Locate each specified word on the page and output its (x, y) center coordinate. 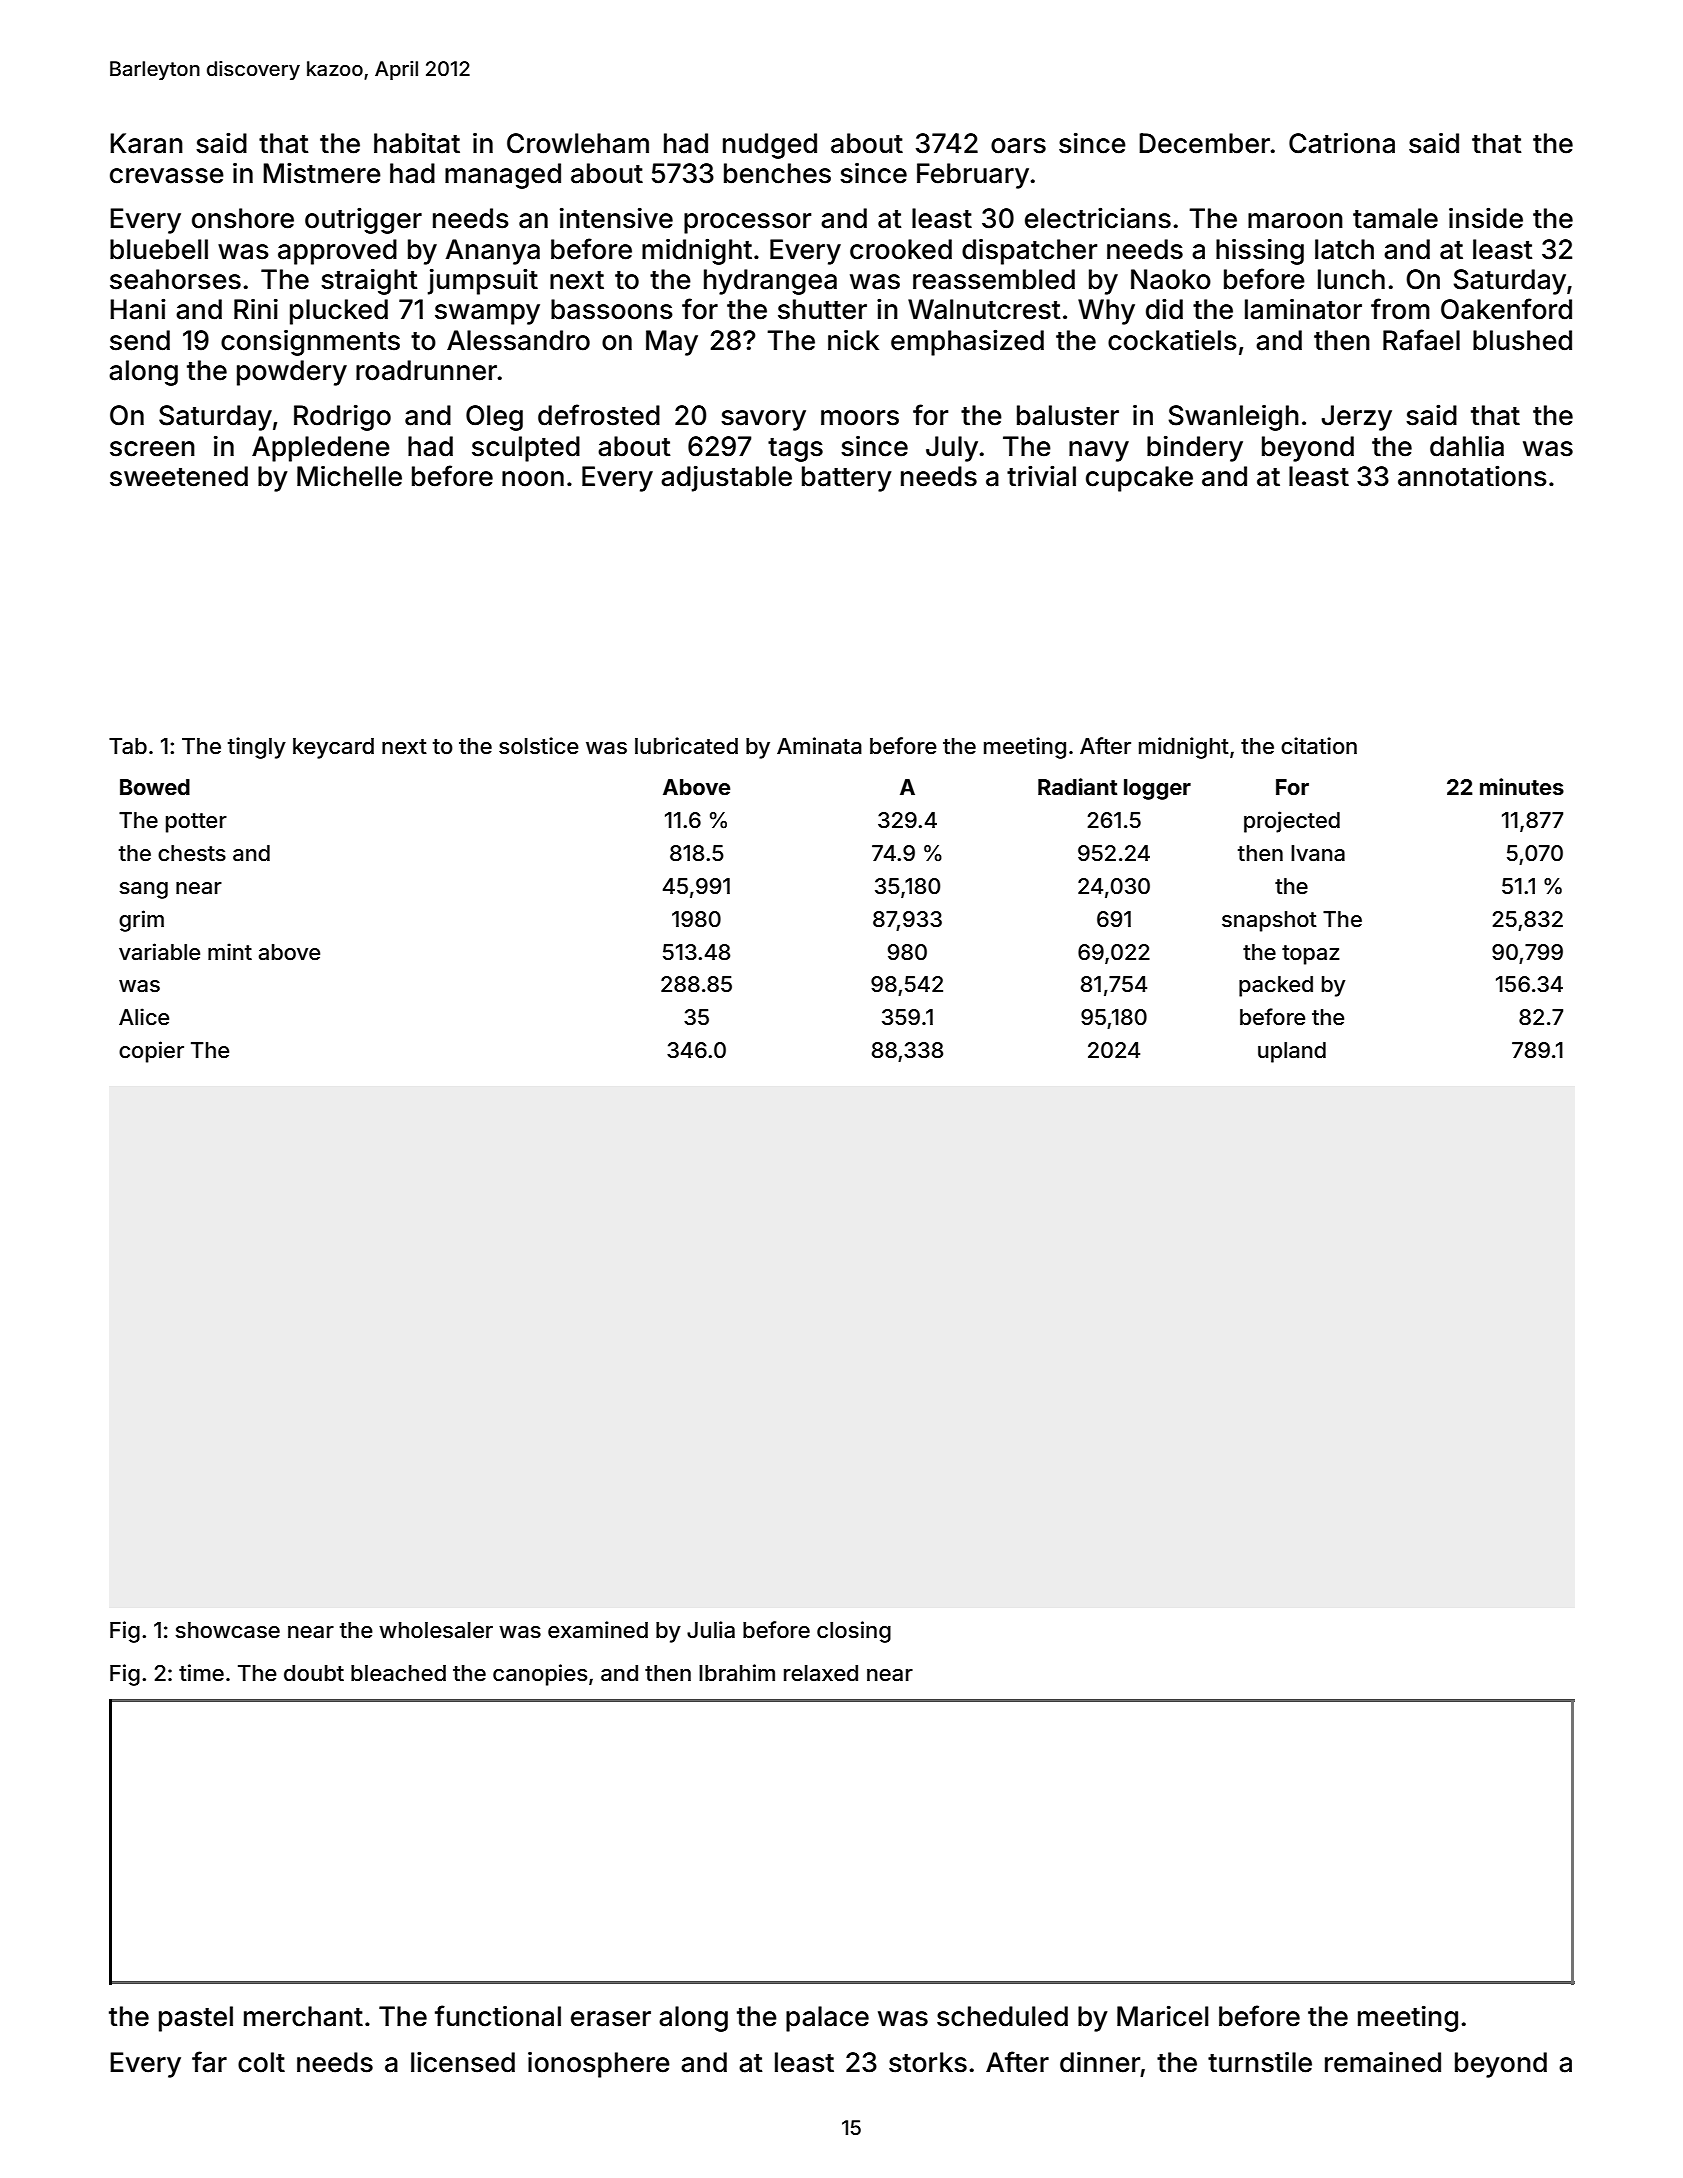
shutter (822, 309)
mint (230, 951)
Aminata (819, 746)
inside (1486, 218)
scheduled (1002, 2016)
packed (1276, 986)
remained (1383, 2062)
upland (1292, 1052)
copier (151, 1052)
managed (503, 176)
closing (854, 1632)
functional (498, 2016)
